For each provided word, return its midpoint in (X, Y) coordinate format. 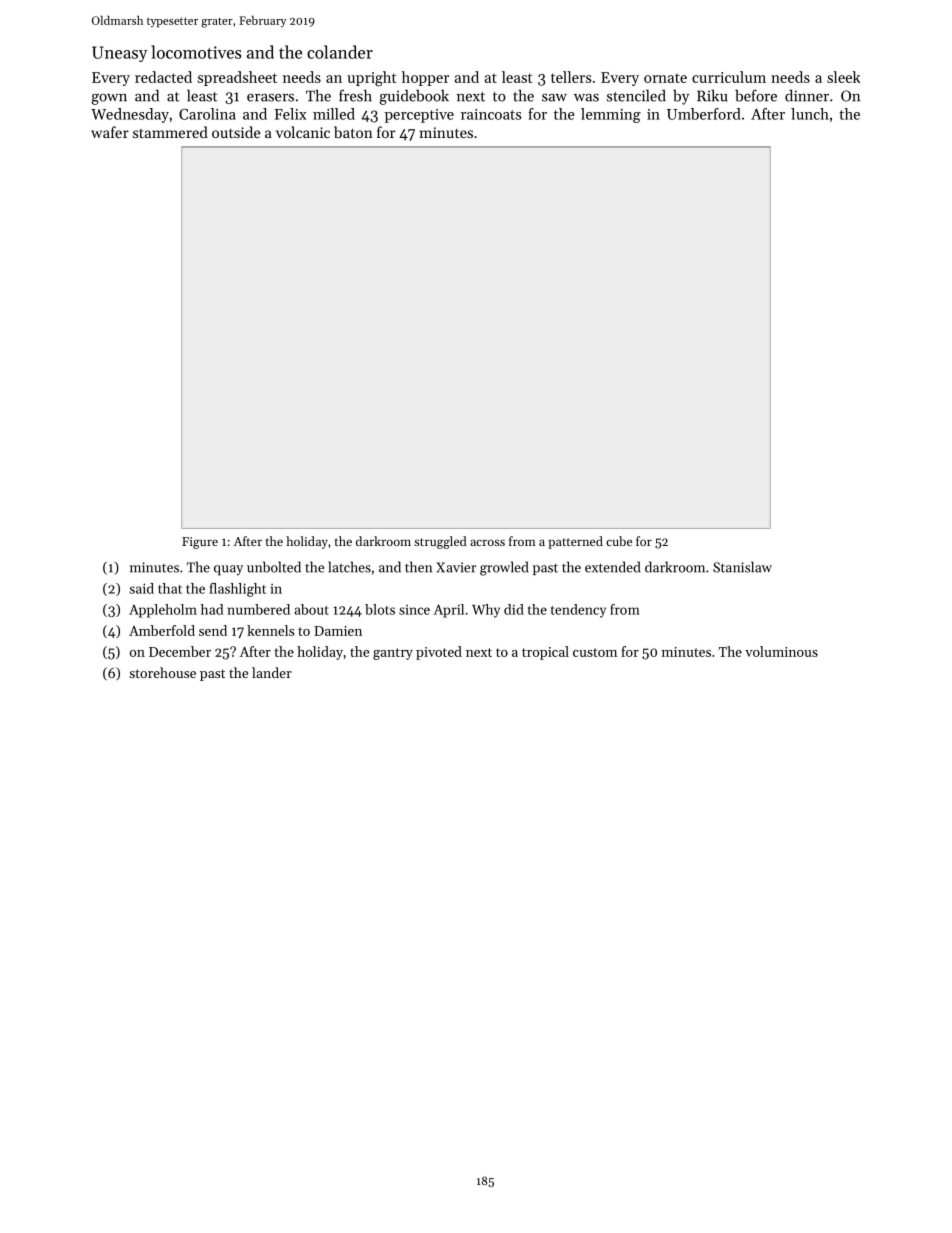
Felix (290, 114)
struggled (440, 542)
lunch (810, 114)
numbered (258, 609)
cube (619, 541)
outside (236, 132)
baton (353, 132)
